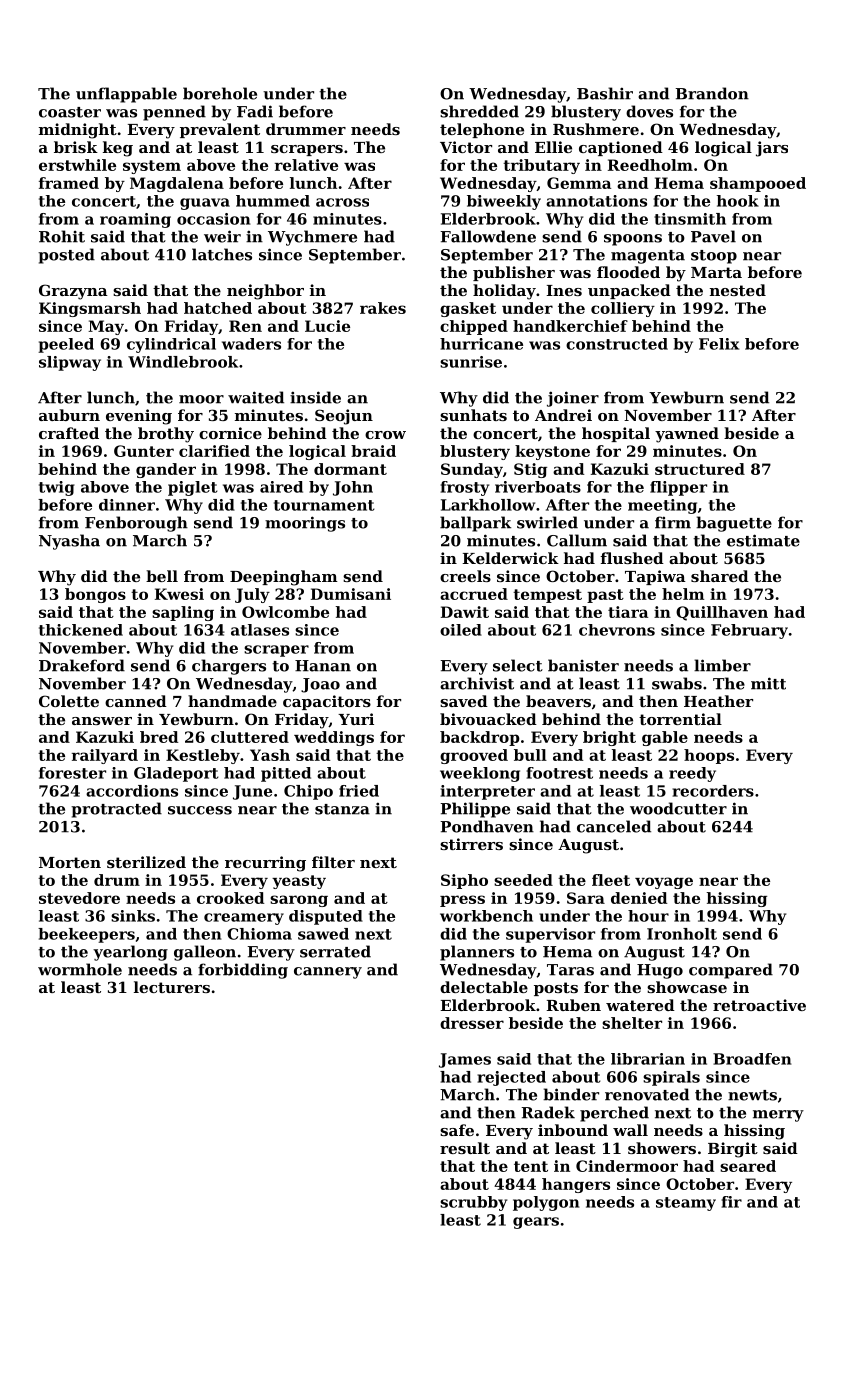 The image size is (849, 1400). I want to click on Sunday, so click(472, 470).
